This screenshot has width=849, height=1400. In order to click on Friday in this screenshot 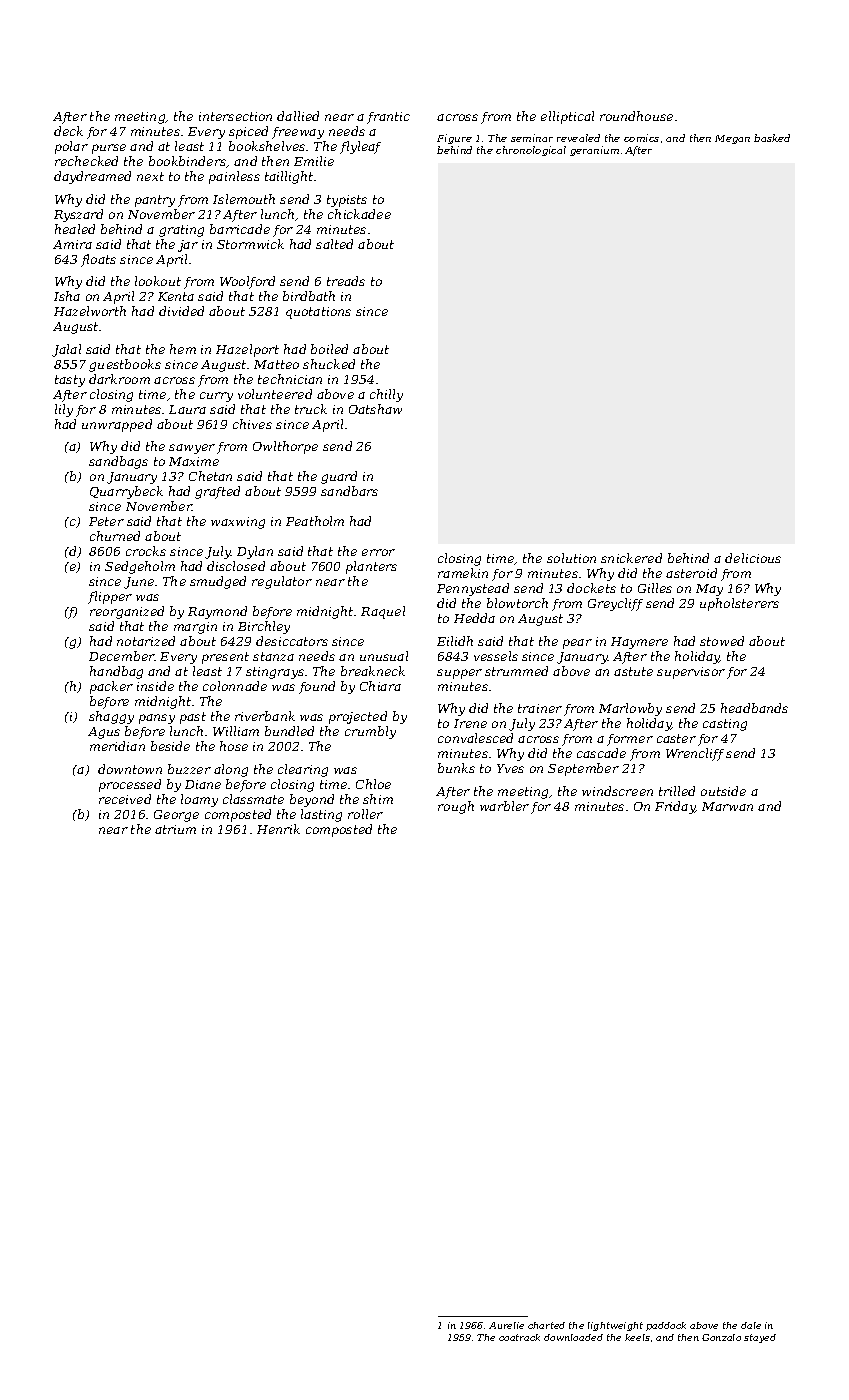, I will do `click(675, 807)`.
